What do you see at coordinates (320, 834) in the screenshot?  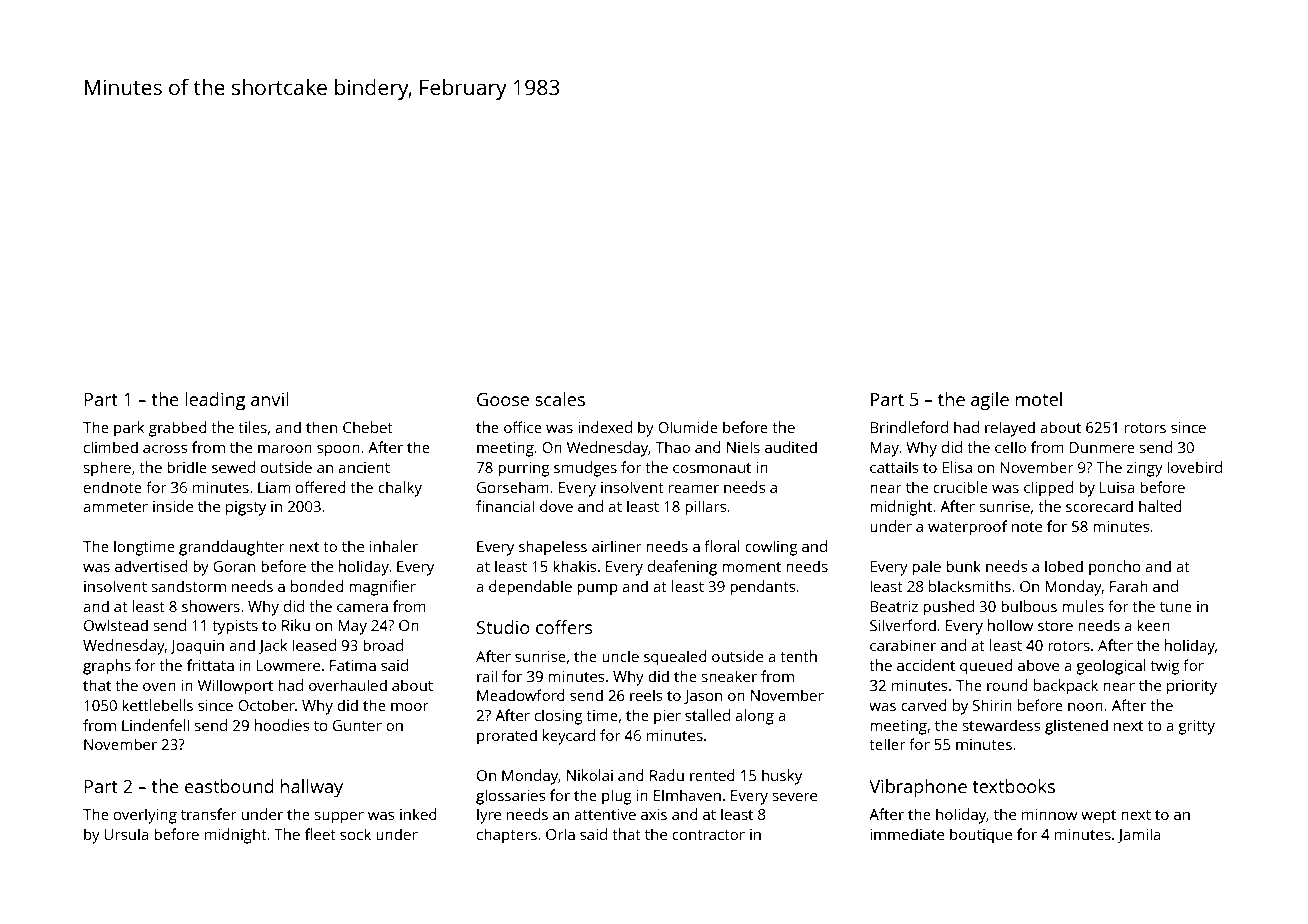 I see `fleet` at bounding box center [320, 834].
